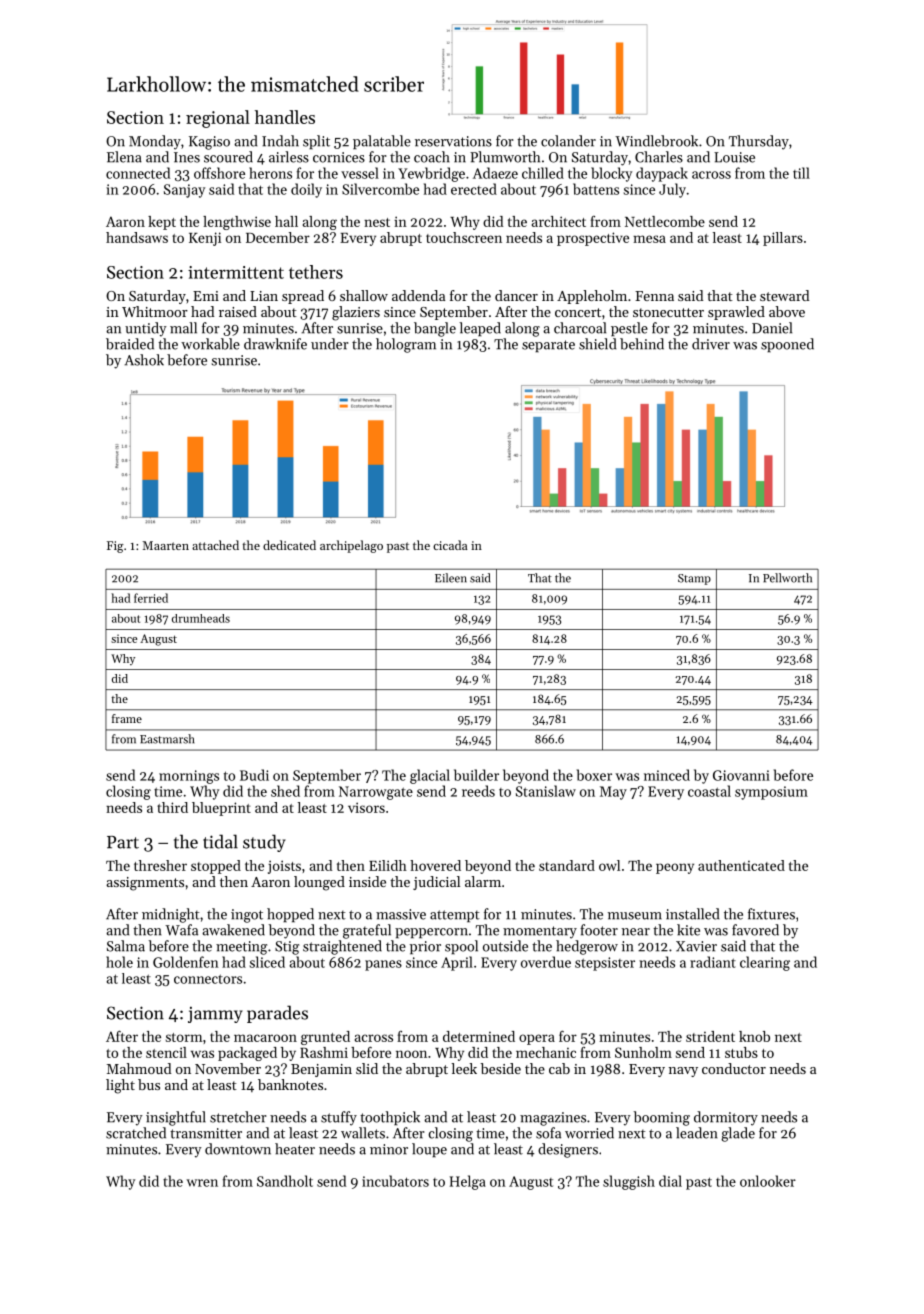 This document has width=924, height=1314. Describe the element at coordinates (656, 141) in the document. I see `Windlebrook` at that location.
